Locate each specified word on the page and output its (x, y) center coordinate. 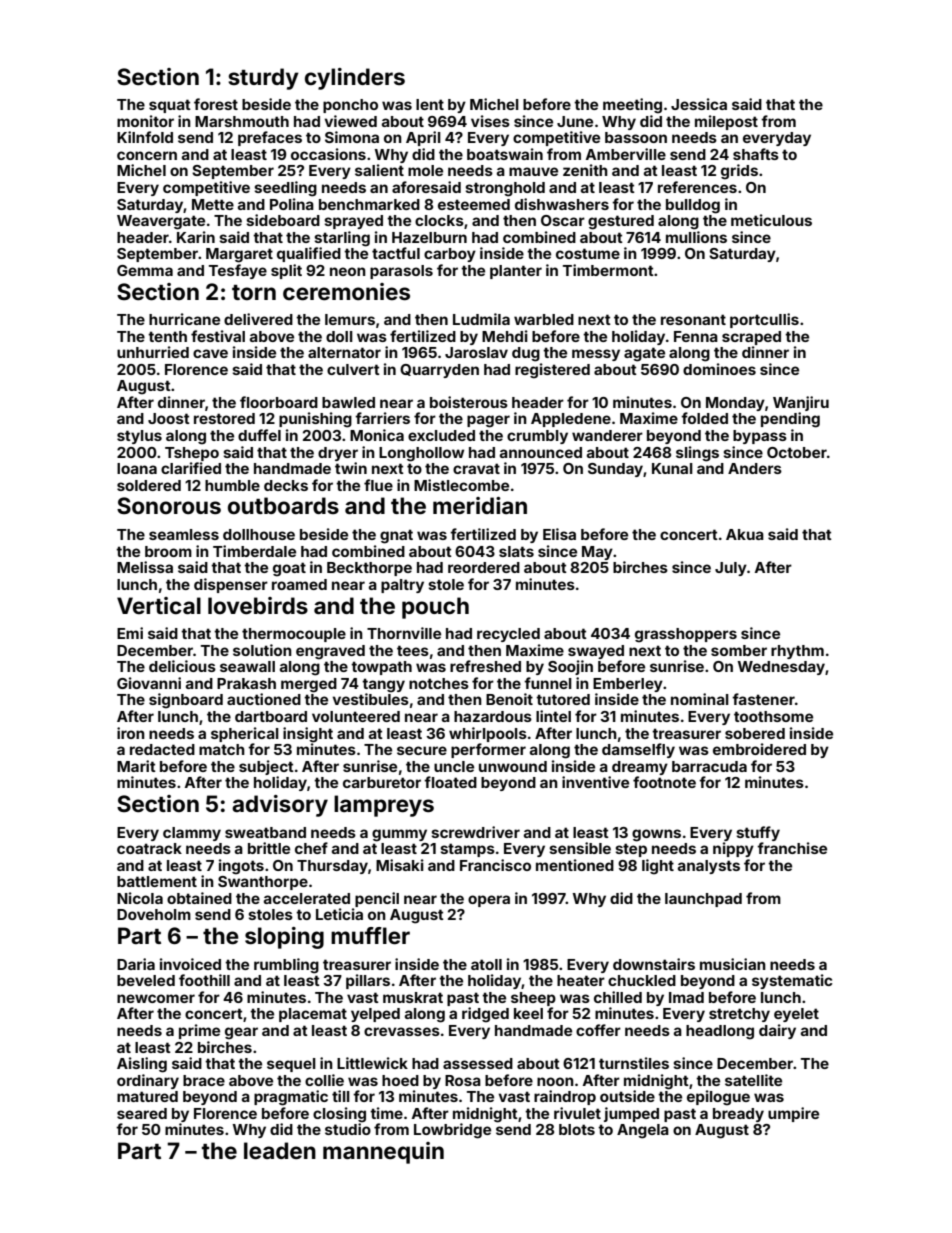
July (731, 569)
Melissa (145, 567)
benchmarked (369, 204)
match (222, 749)
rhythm (797, 652)
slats (516, 551)
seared (142, 1113)
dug (526, 354)
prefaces (270, 138)
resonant (693, 319)
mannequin (383, 1153)
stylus (139, 437)
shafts (756, 154)
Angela (643, 1131)
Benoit (509, 699)
